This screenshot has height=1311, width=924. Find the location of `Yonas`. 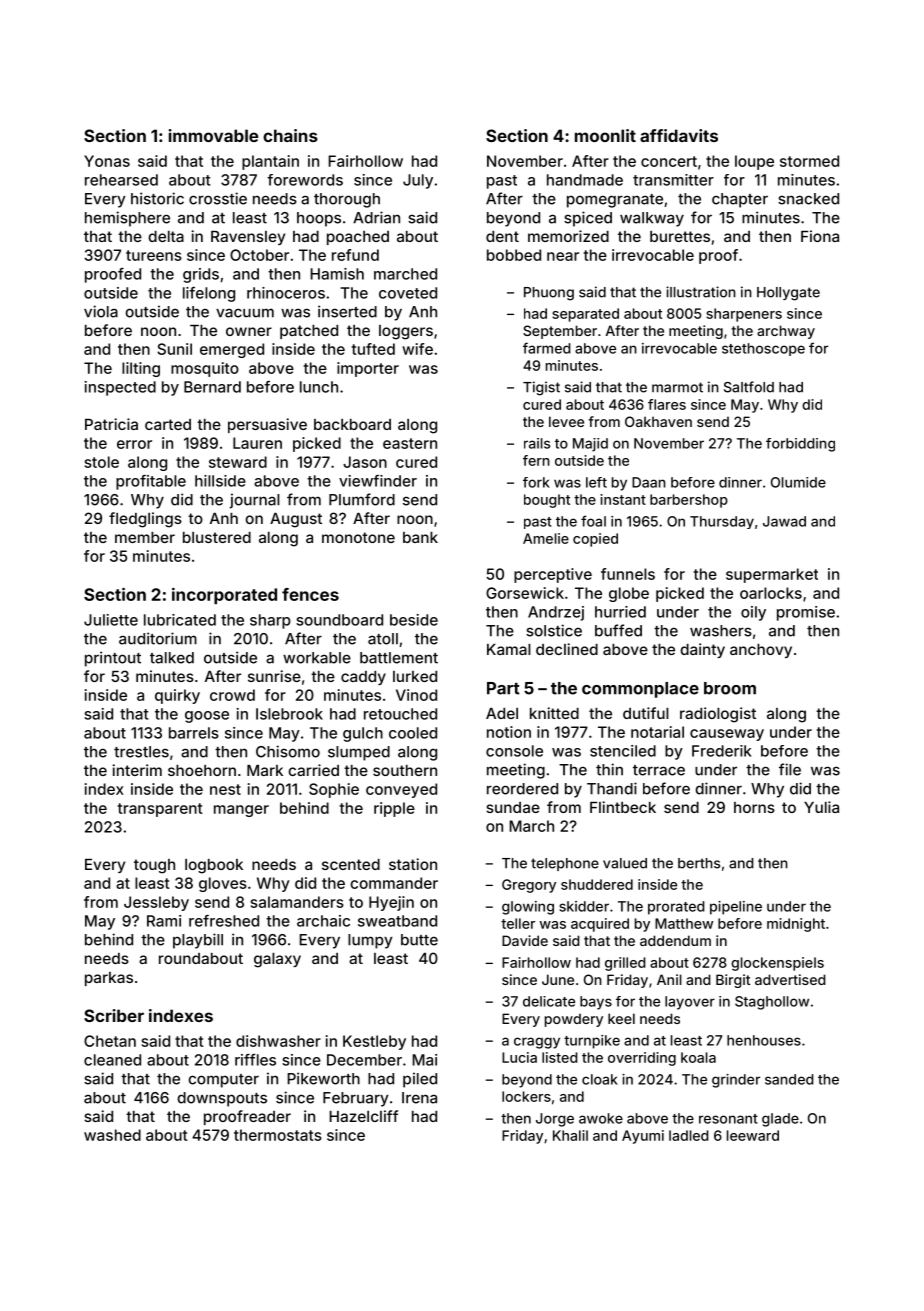

Yonas is located at coordinates (107, 161).
